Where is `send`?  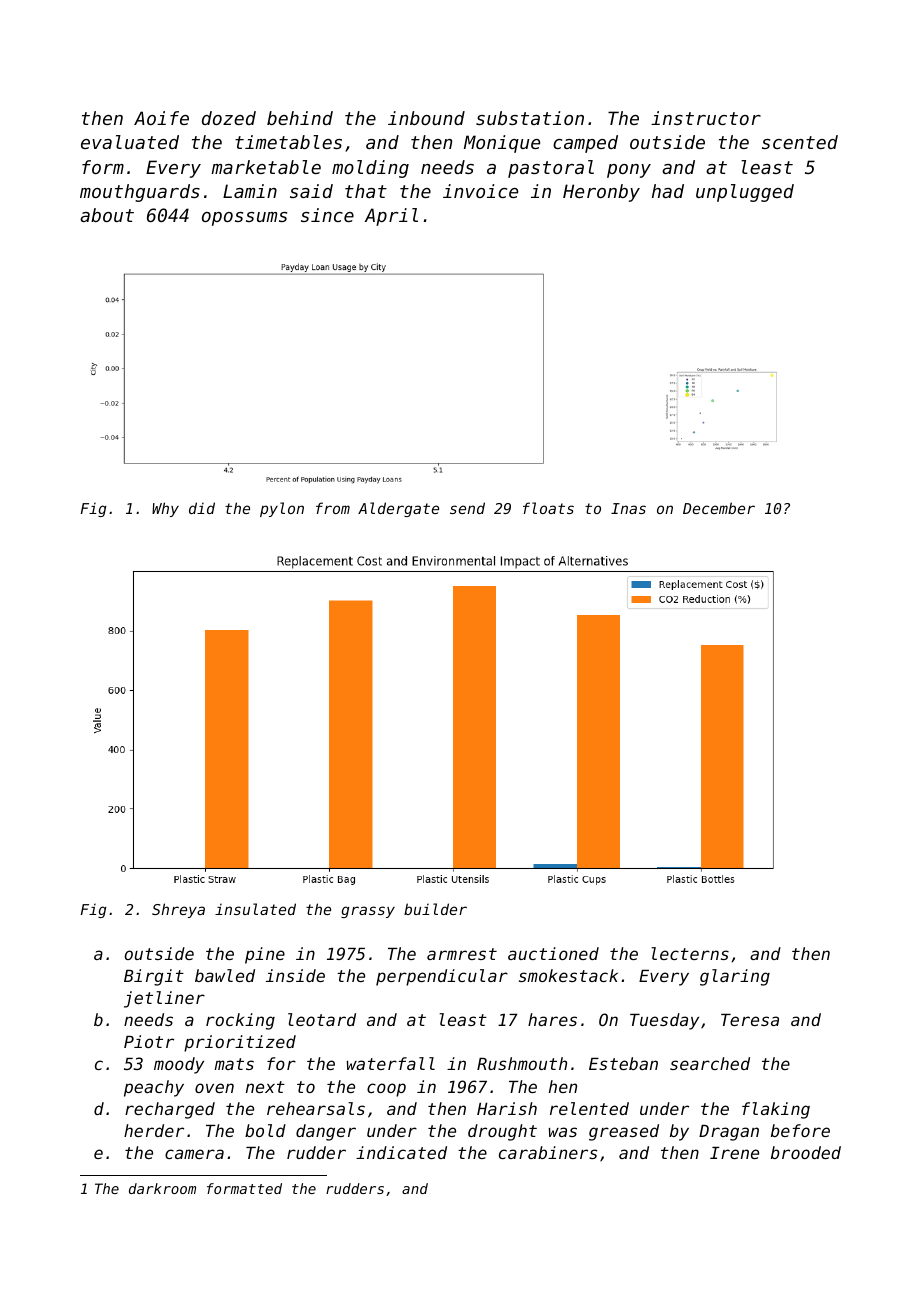 send is located at coordinates (467, 508).
